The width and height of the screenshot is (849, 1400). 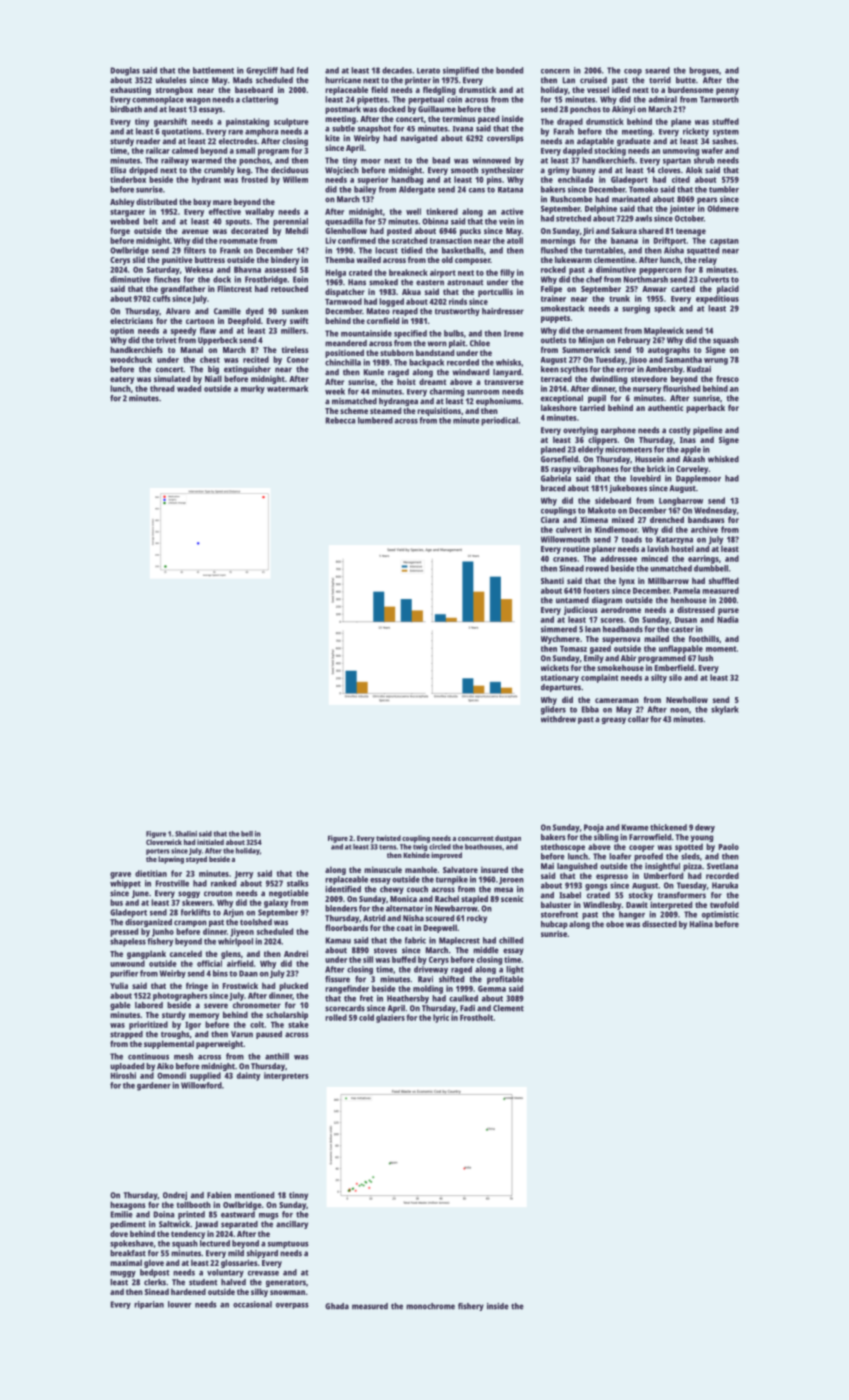 I want to click on Frostholt, so click(x=476, y=1017).
